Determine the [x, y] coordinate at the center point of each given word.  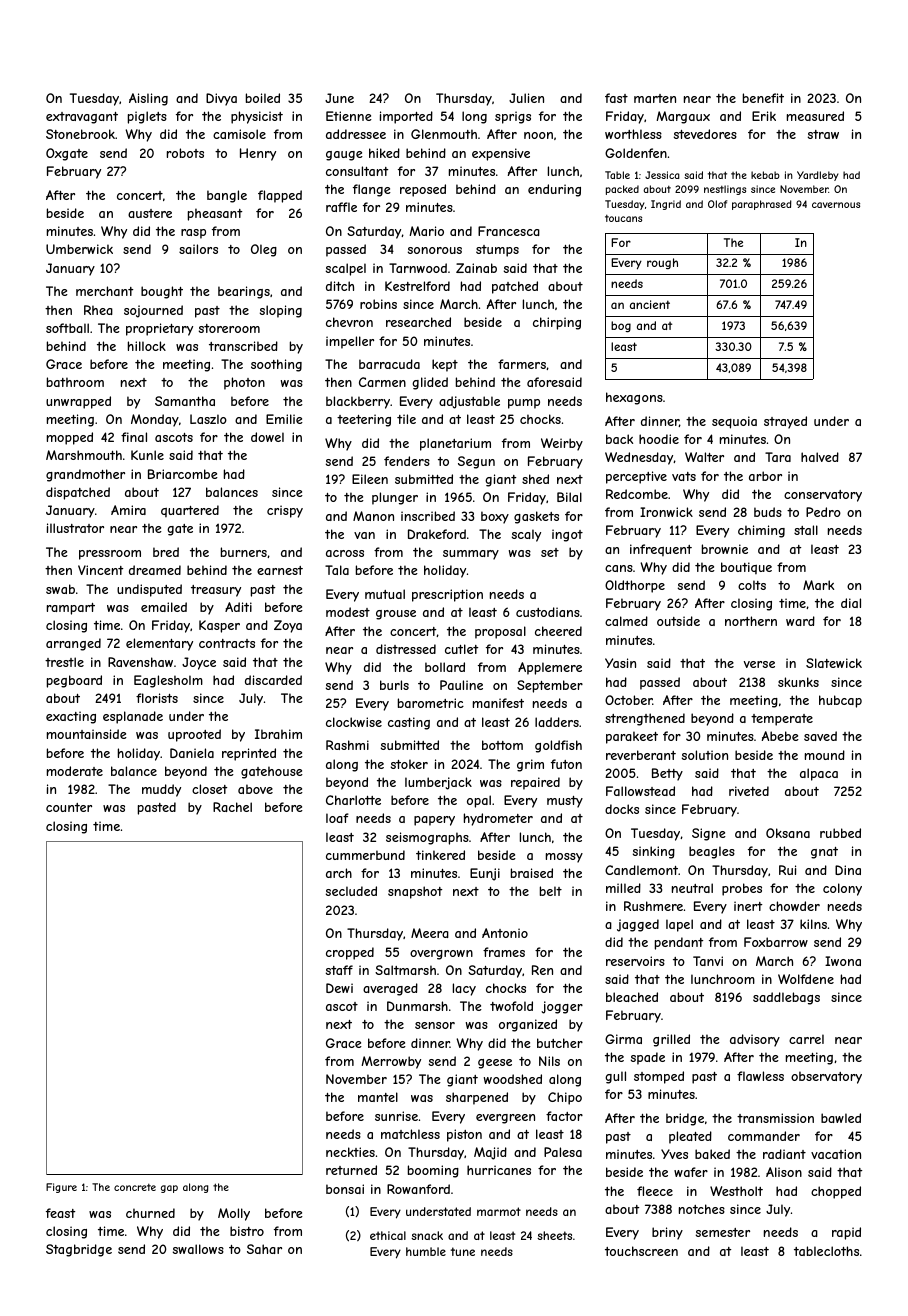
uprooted [194, 735]
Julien [526, 98]
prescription [447, 595]
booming [433, 1171]
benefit [763, 98]
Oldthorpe [635, 586]
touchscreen [641, 1251]
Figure [61, 1188]
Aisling [148, 99]
